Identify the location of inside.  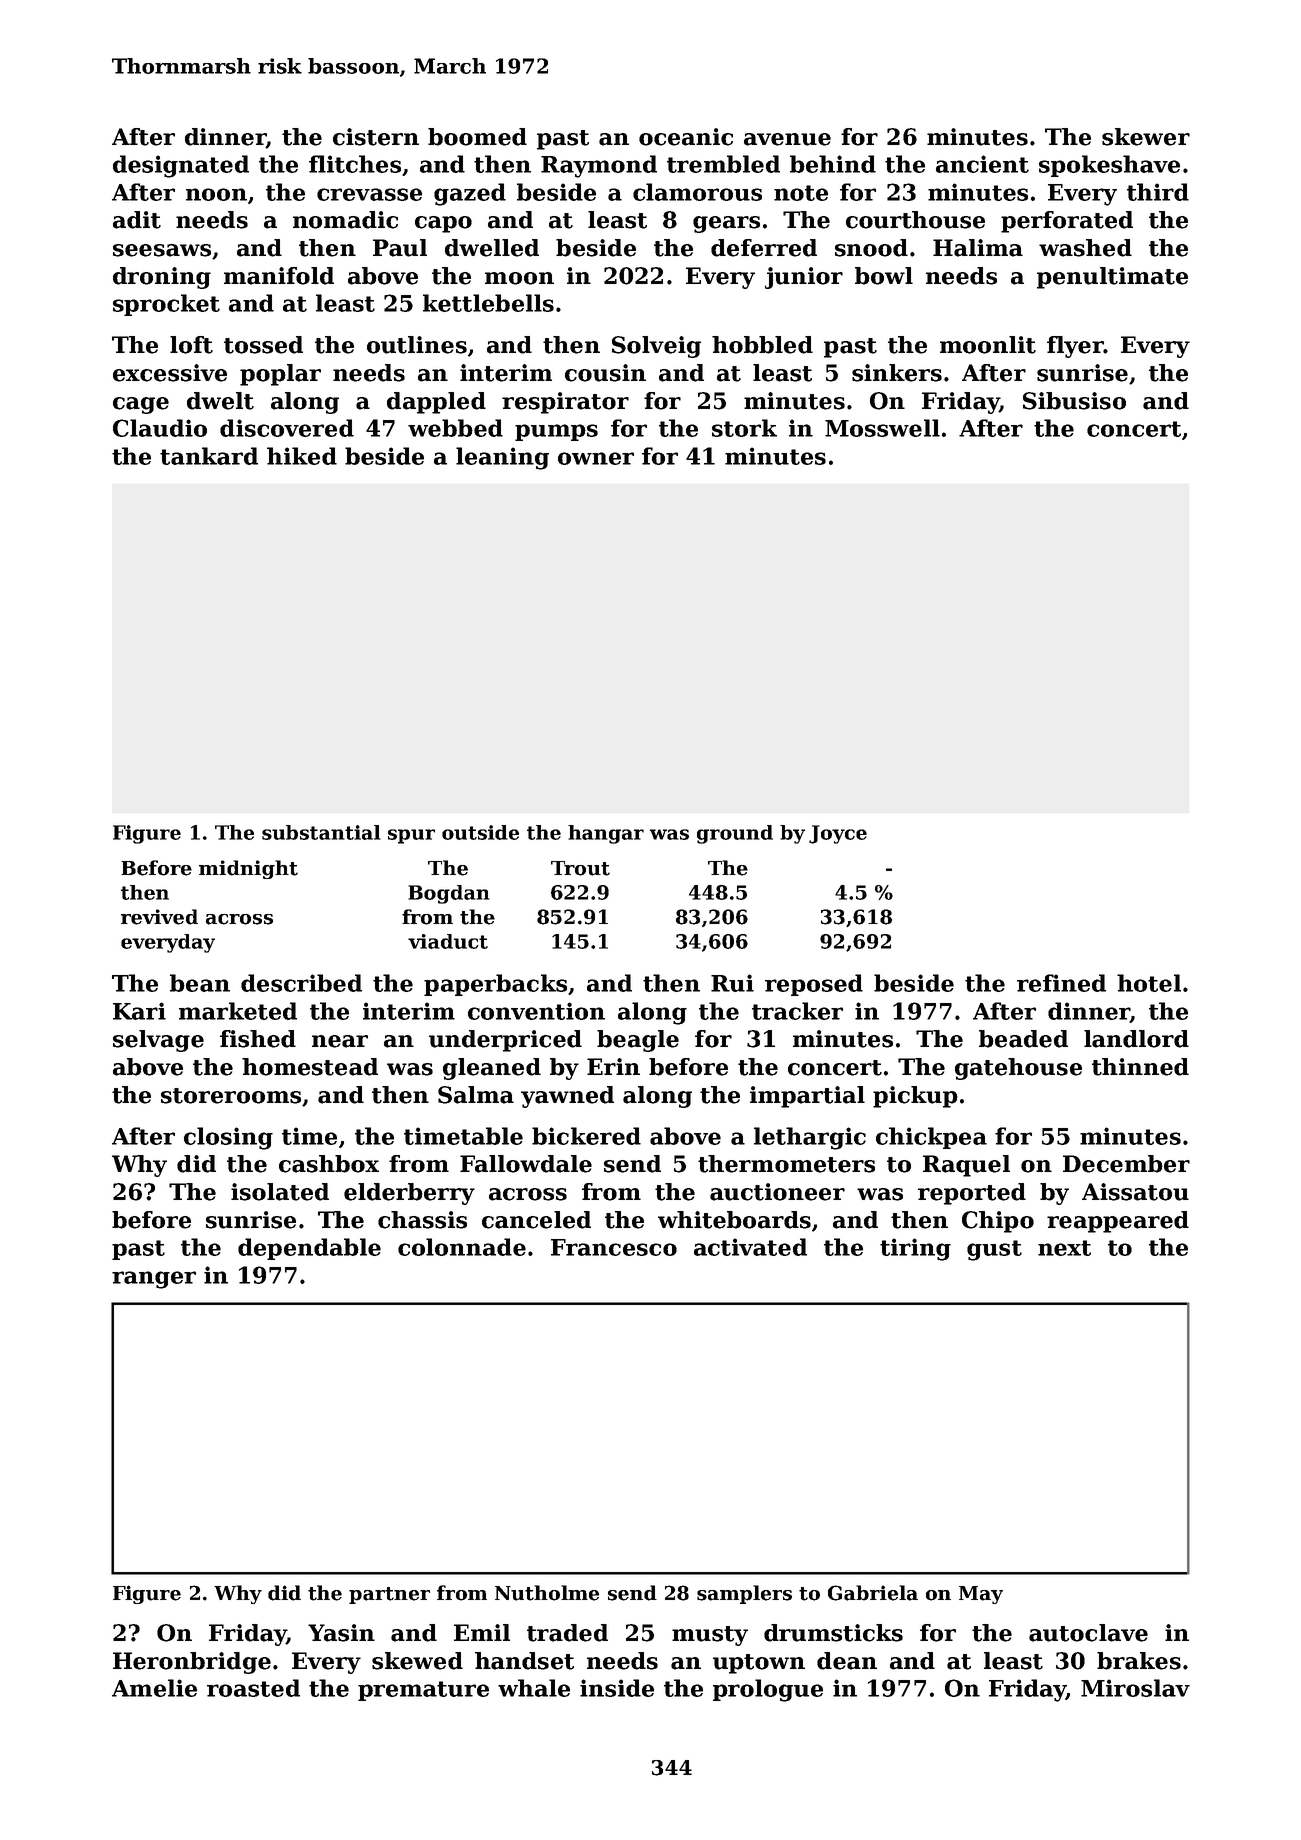
(617, 1688).
